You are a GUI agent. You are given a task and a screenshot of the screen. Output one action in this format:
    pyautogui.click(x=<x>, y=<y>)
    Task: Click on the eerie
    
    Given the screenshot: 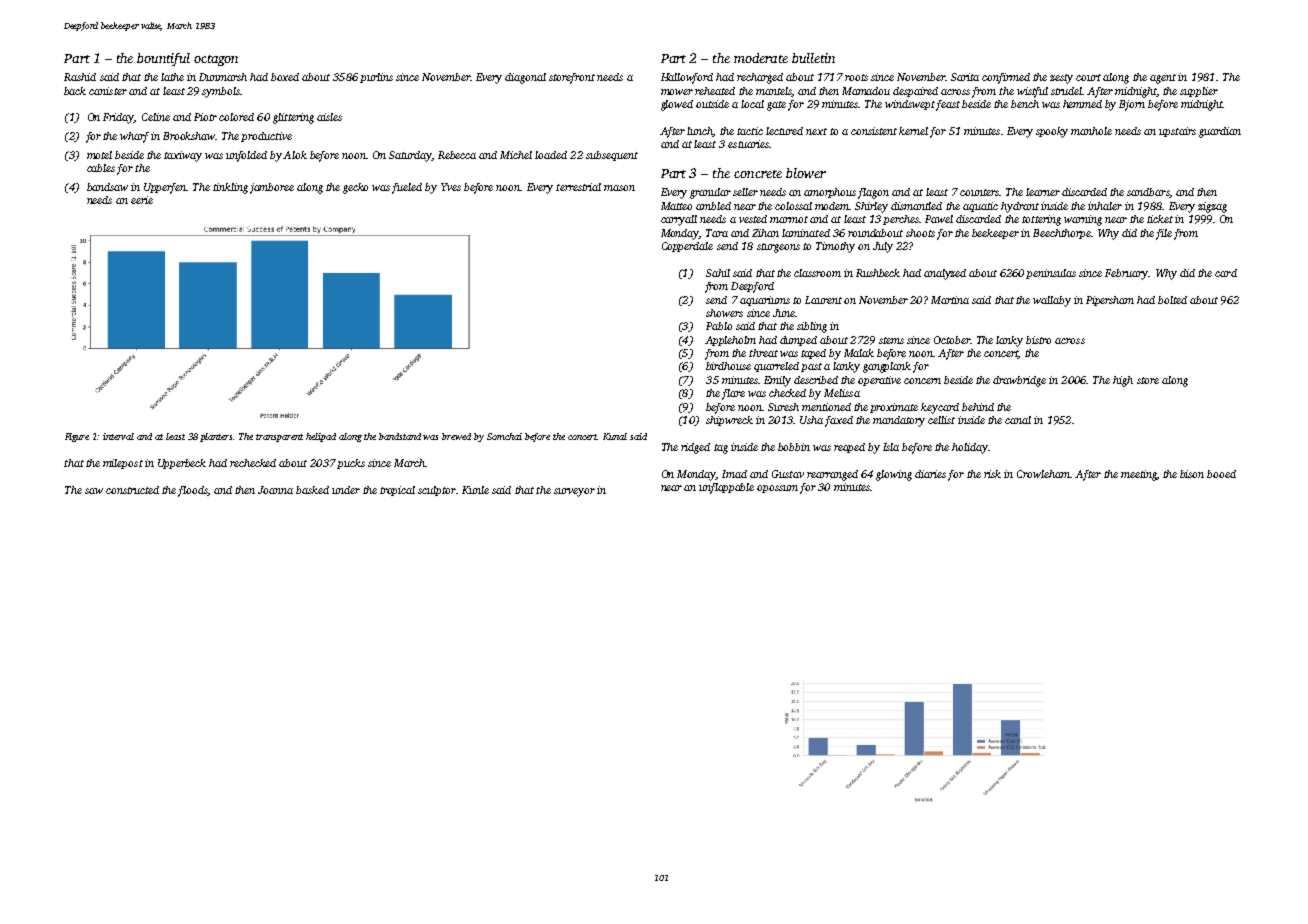 What is the action you would take?
    pyautogui.click(x=142, y=200)
